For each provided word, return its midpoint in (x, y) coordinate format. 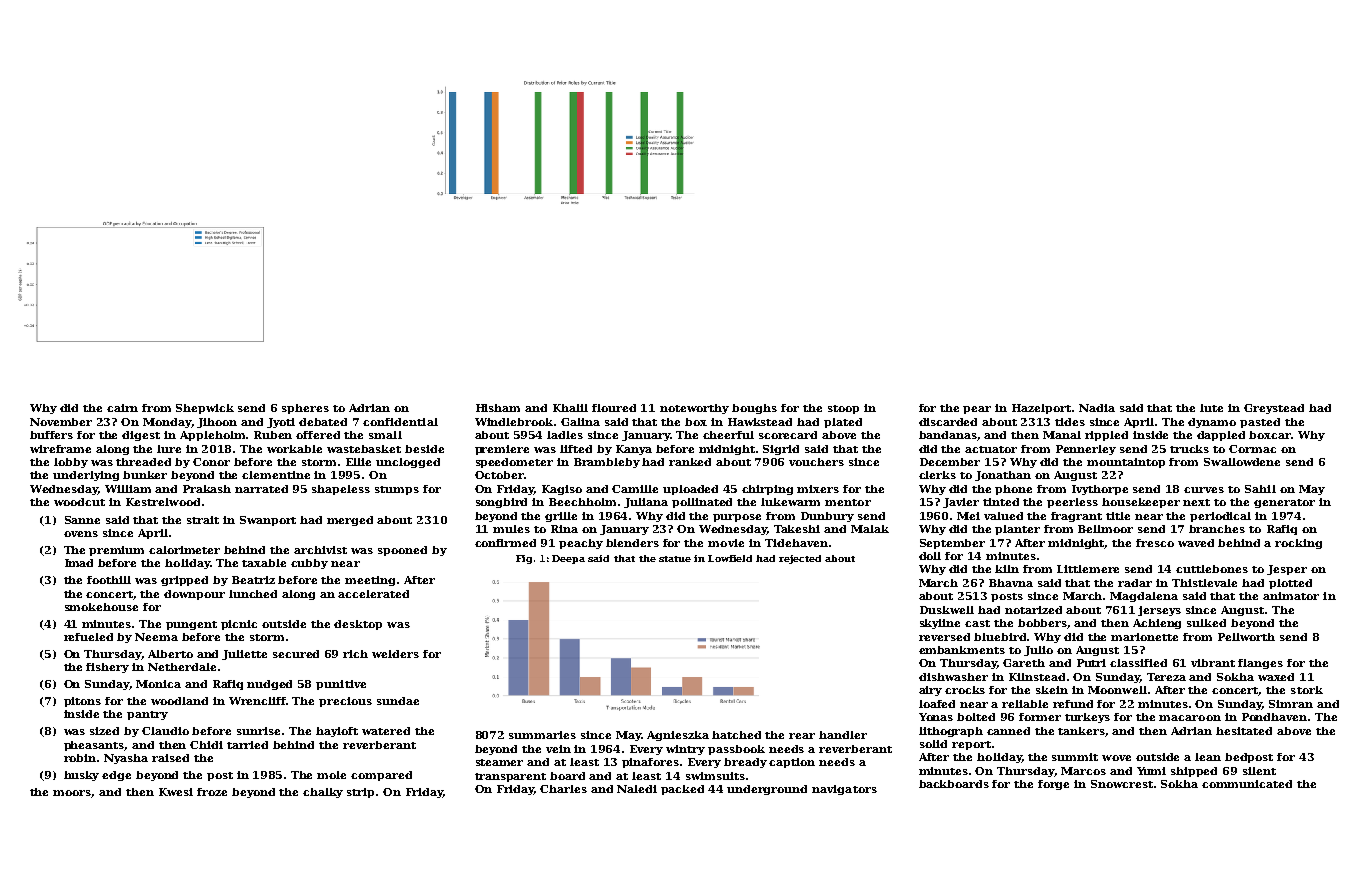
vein (558, 749)
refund (1073, 704)
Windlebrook (514, 422)
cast (977, 623)
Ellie (358, 462)
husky (81, 776)
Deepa (568, 559)
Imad (79, 563)
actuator (991, 449)
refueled (88, 637)
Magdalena (1144, 597)
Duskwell (947, 610)
